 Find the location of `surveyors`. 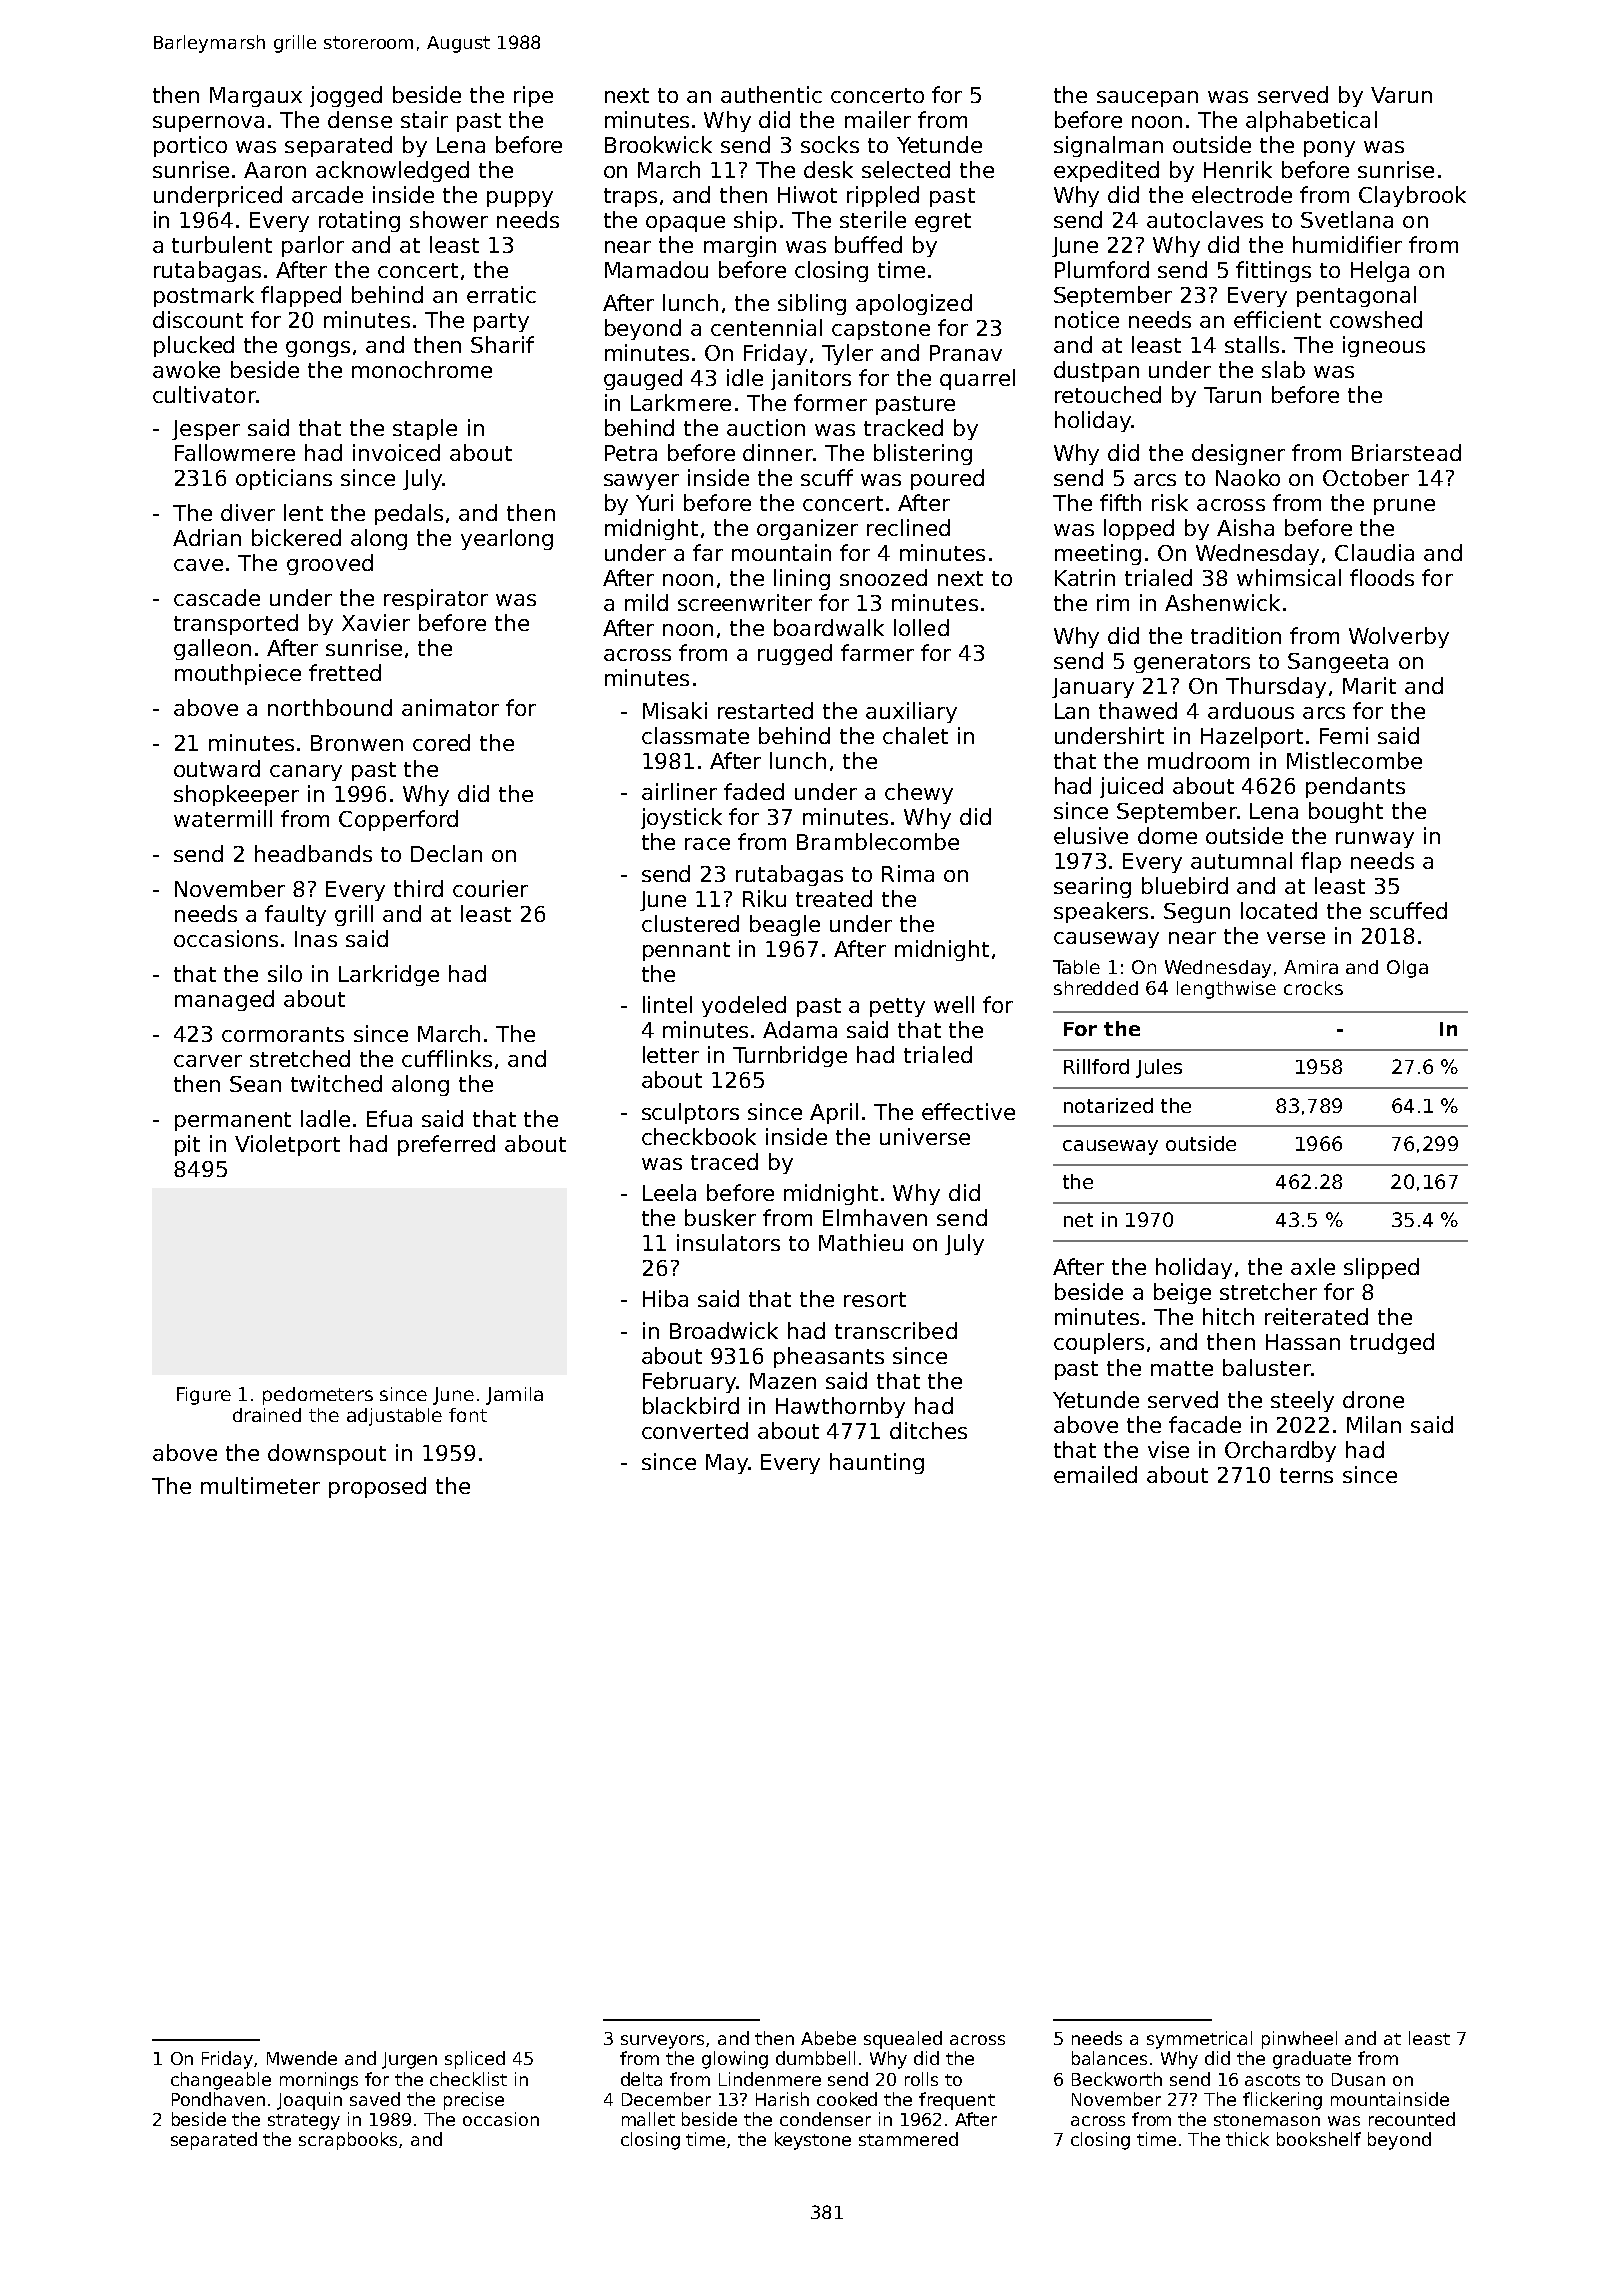

surveyors is located at coordinates (664, 2042).
